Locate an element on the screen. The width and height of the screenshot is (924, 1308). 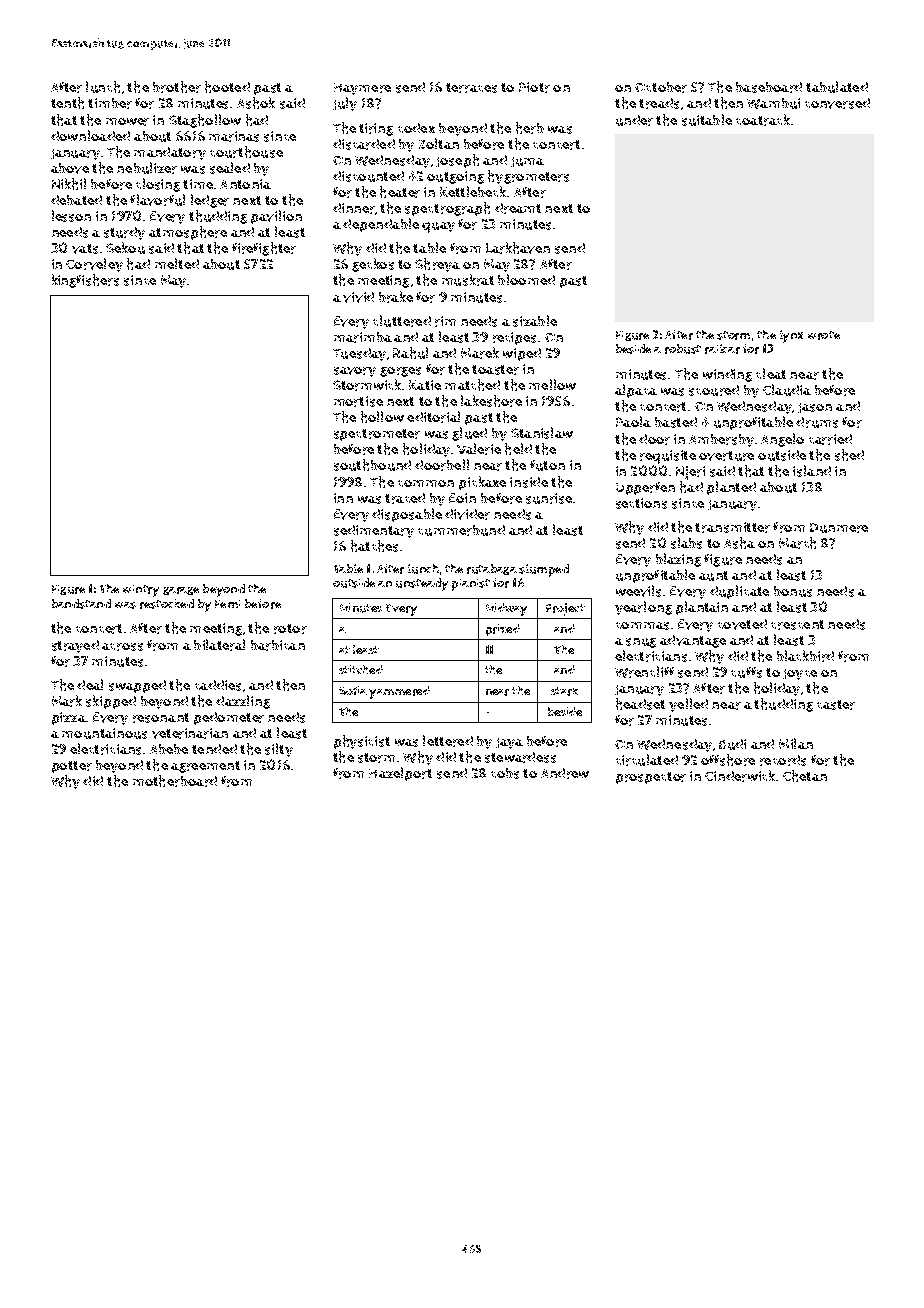
mandatory is located at coordinates (170, 153).
